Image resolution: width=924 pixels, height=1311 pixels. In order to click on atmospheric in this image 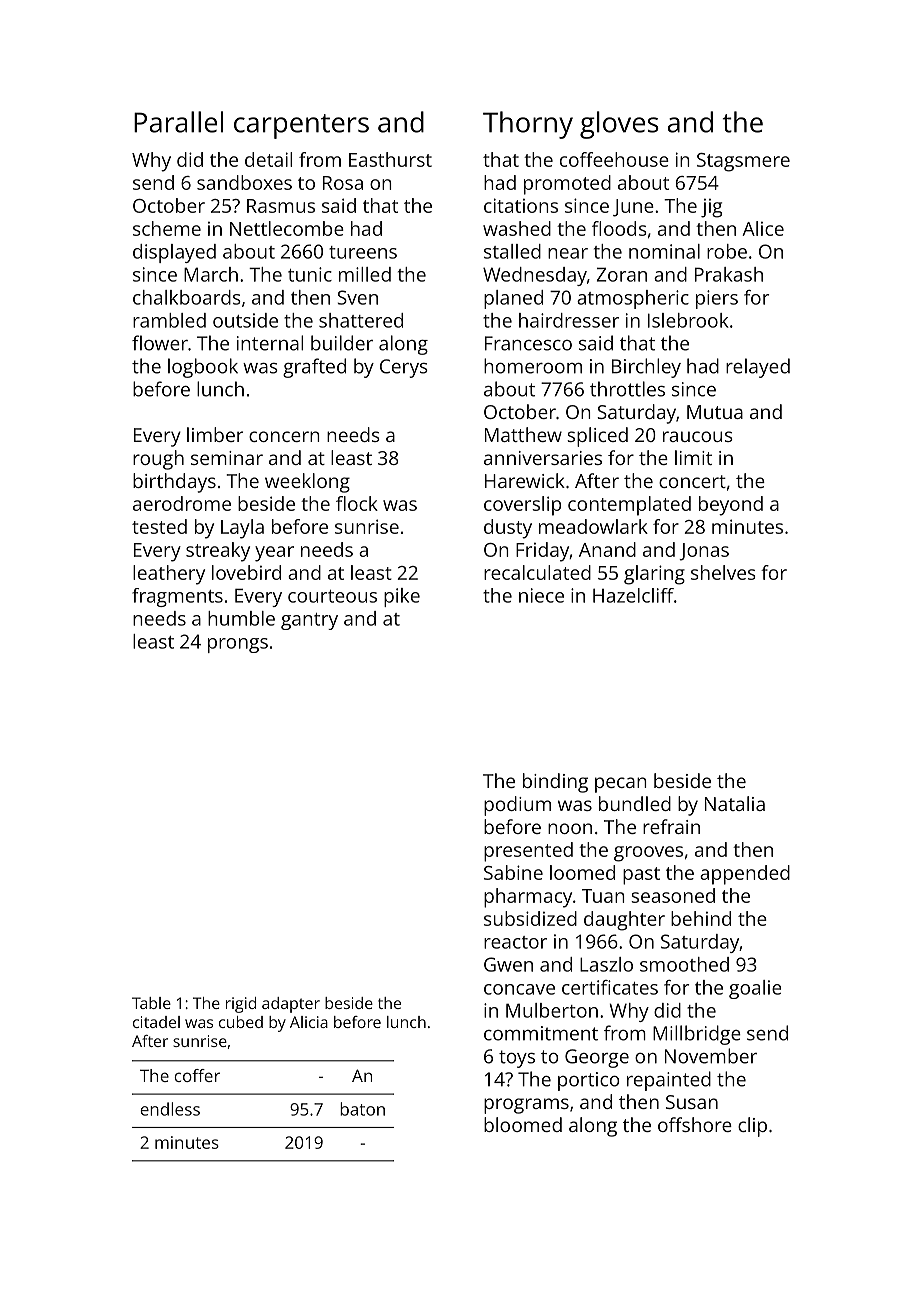, I will do `click(633, 299)`.
